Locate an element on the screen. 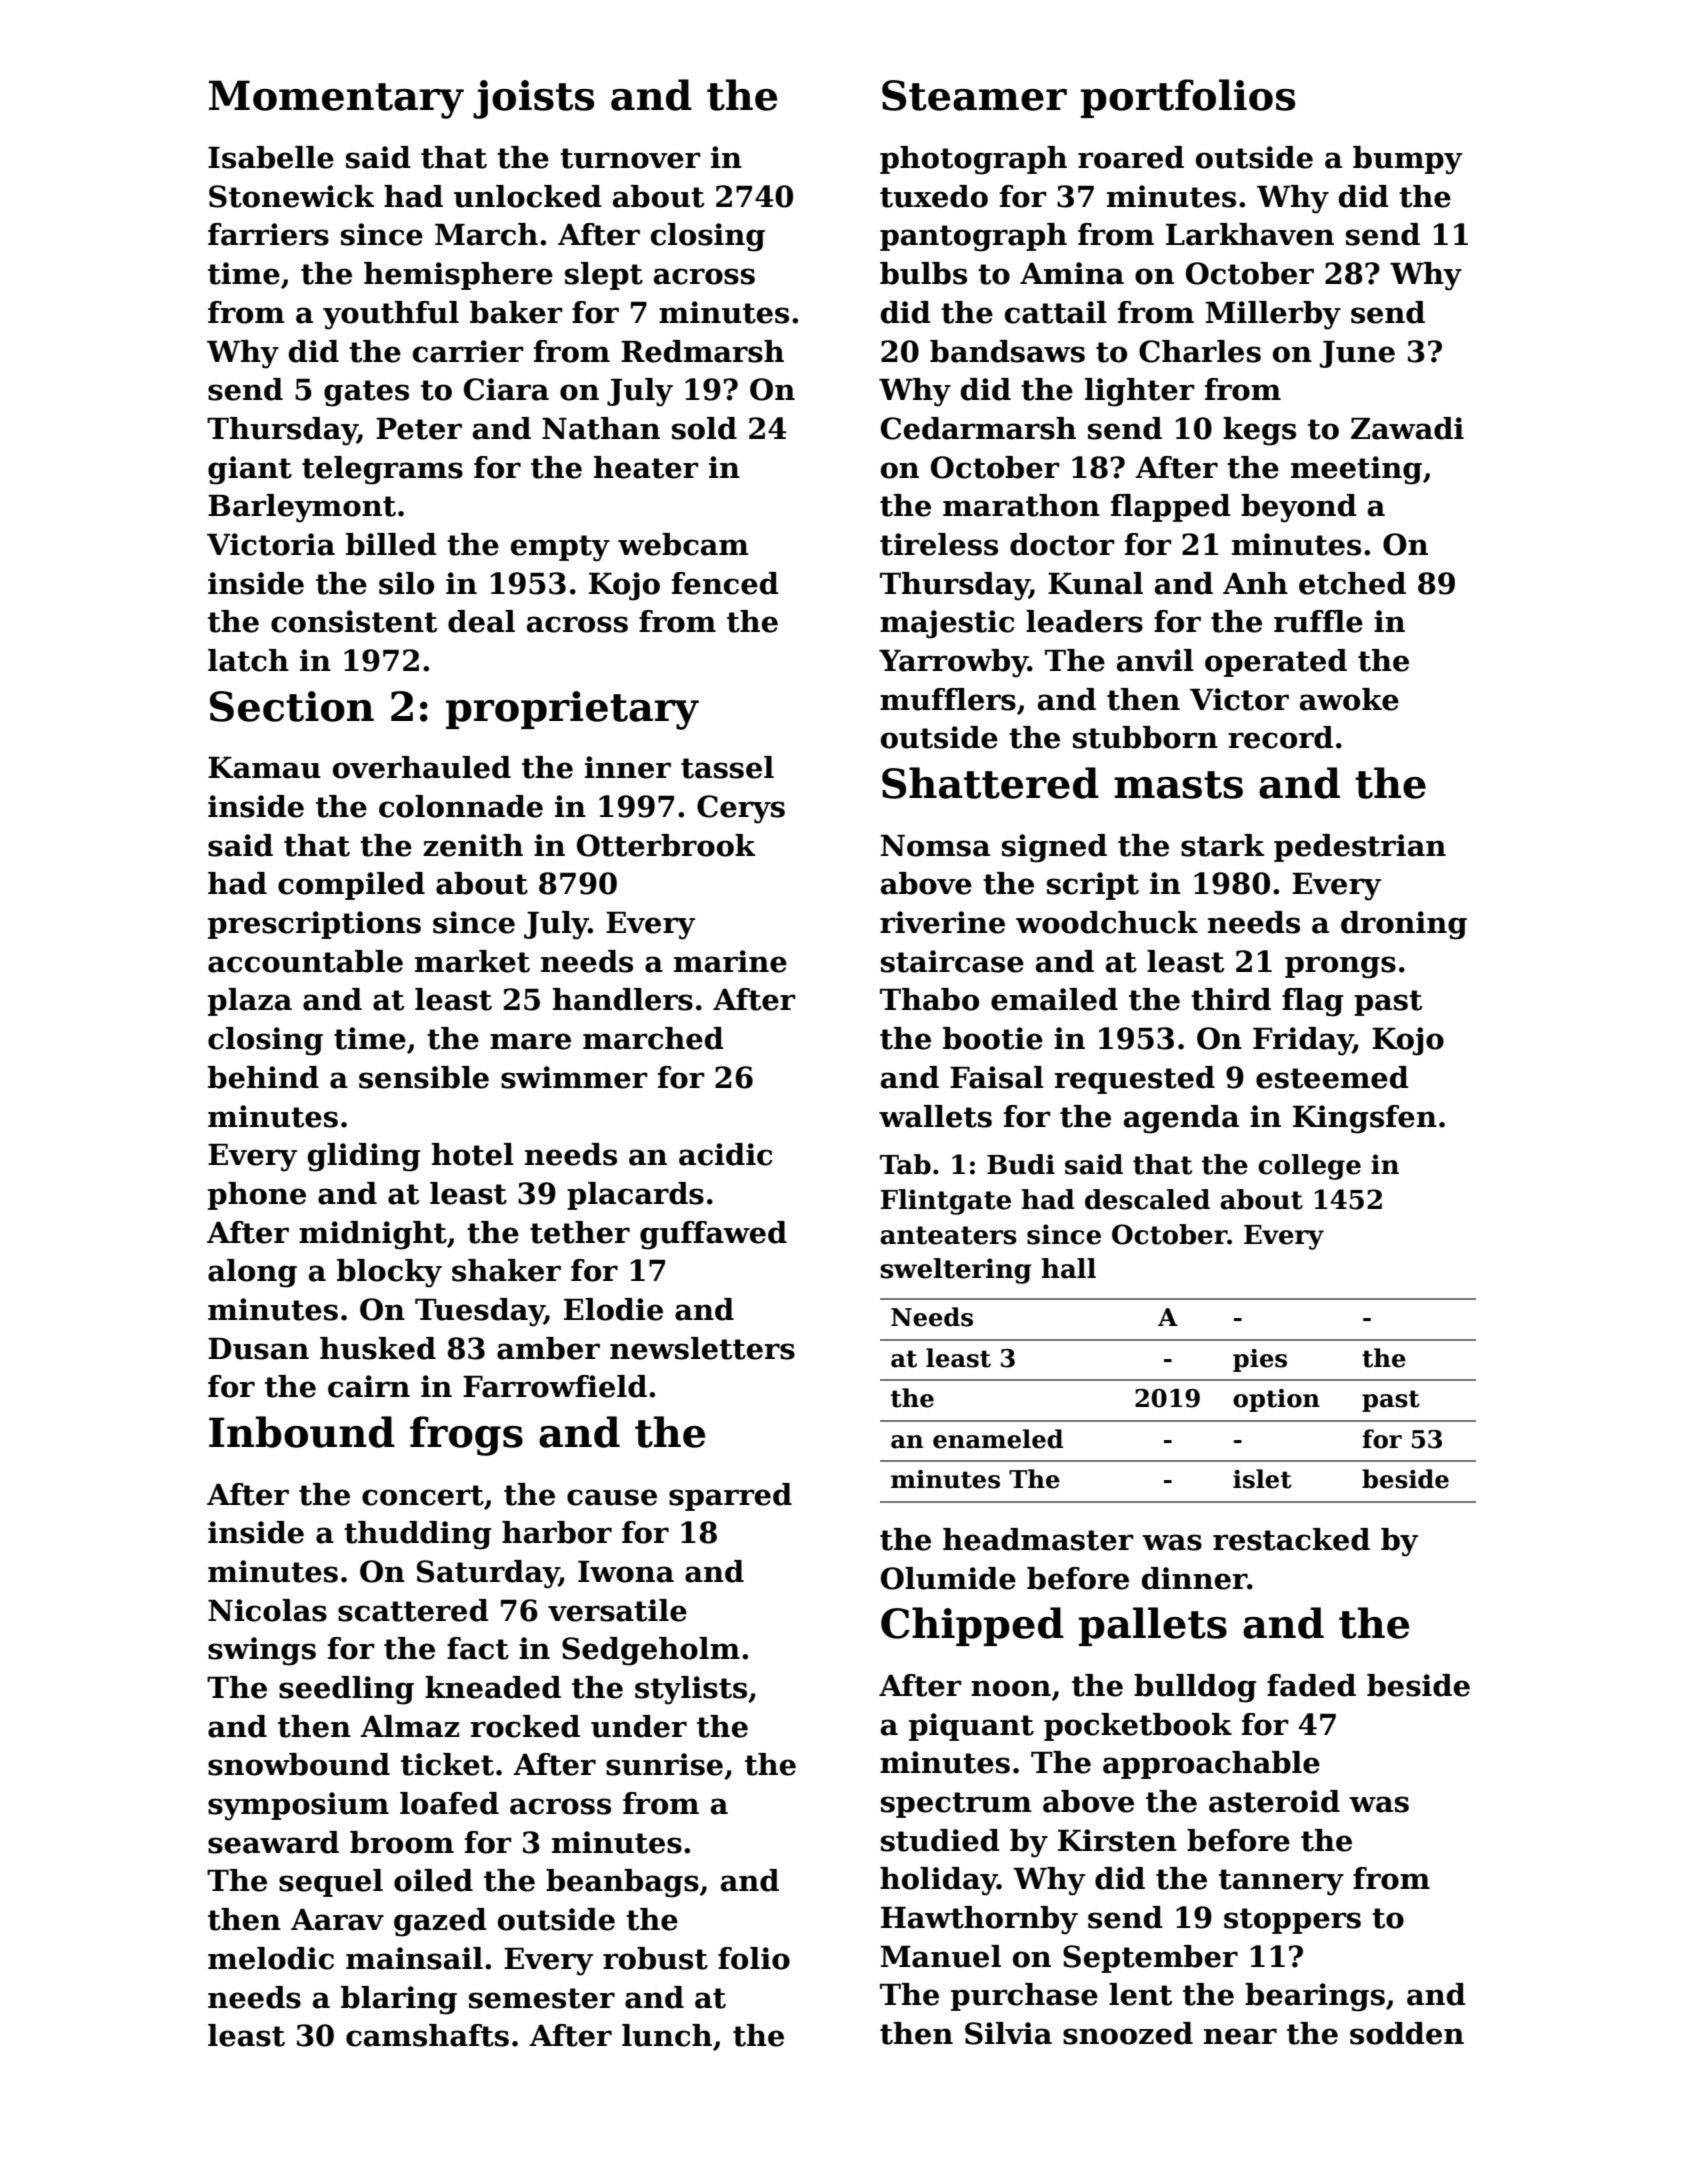 The image size is (1683, 2178). pies is located at coordinates (1260, 1360).
